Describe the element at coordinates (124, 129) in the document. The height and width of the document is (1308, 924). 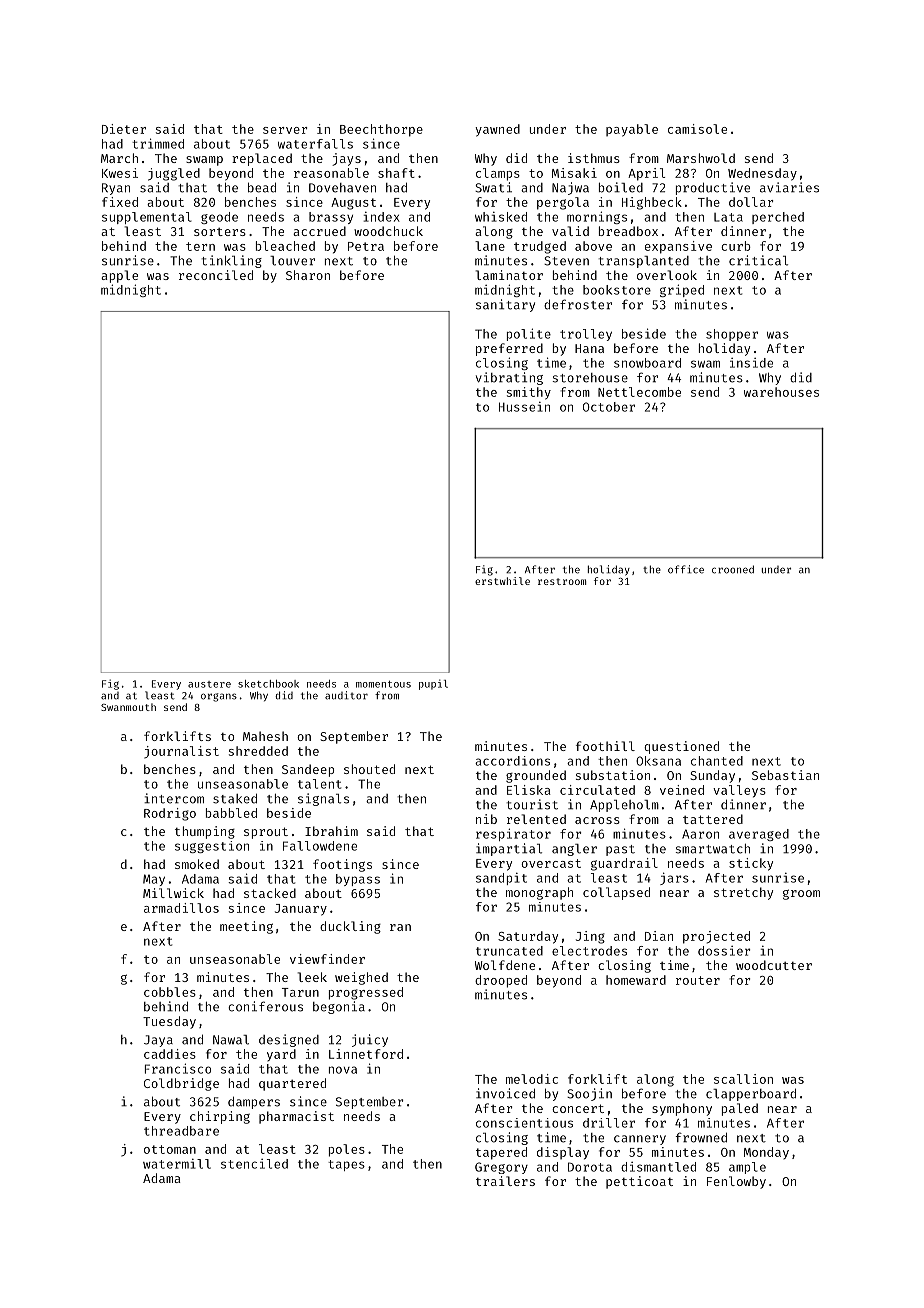
I see `Dieter` at that location.
